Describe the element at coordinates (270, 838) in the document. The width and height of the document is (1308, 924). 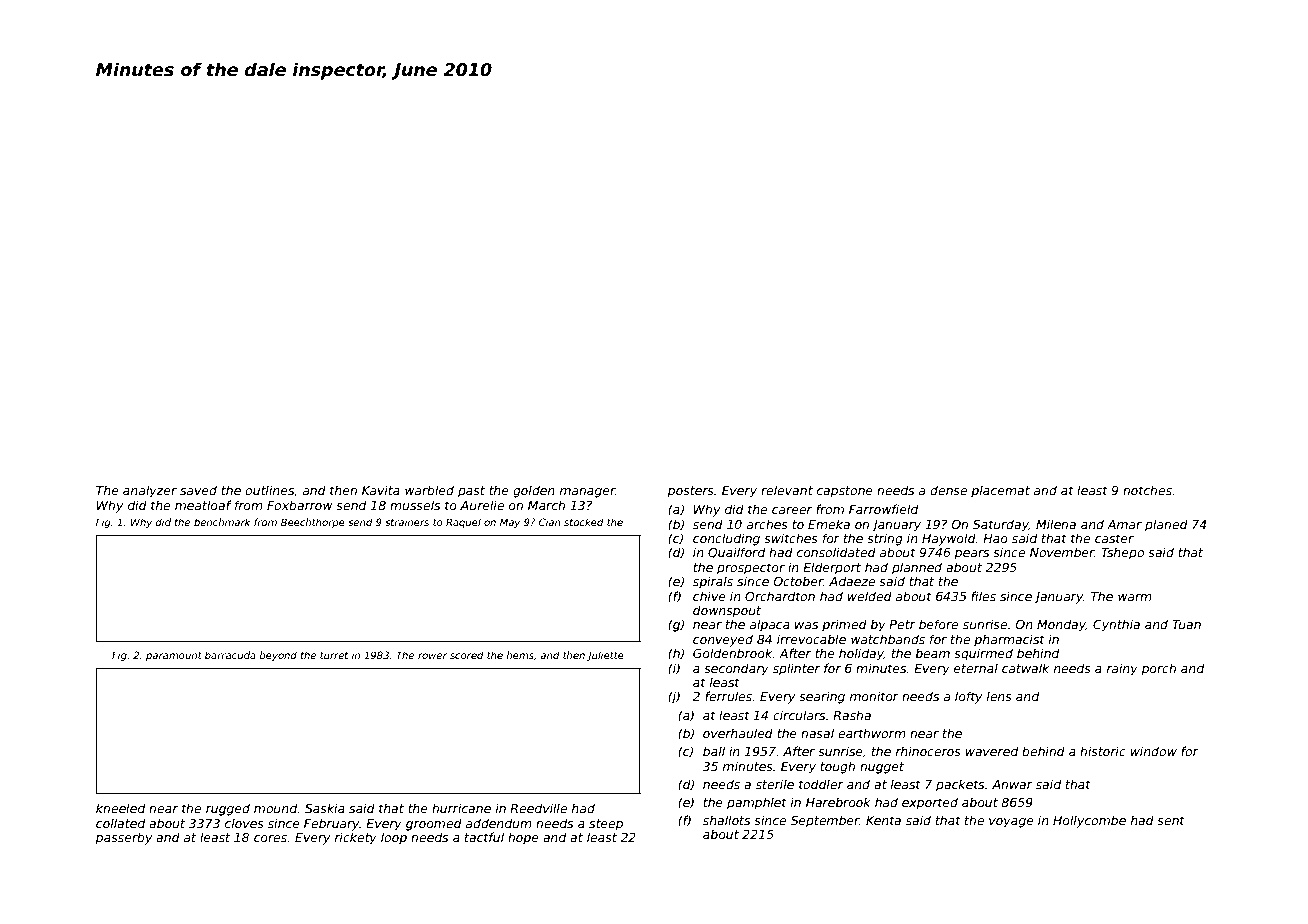
I see `cores` at that location.
